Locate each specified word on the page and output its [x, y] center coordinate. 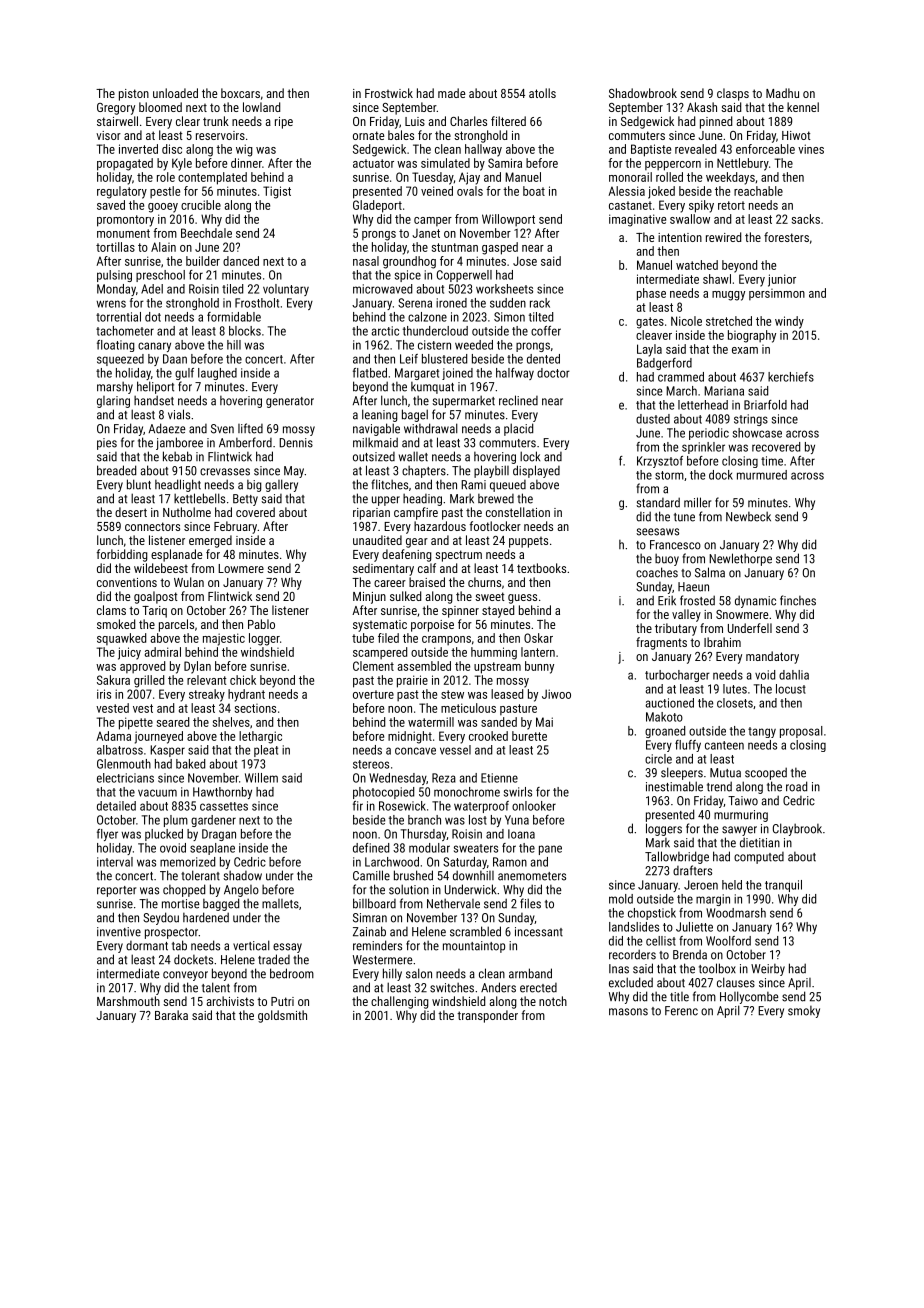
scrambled [475, 931]
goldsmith [282, 1016]
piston [134, 95]
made [451, 93]
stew [452, 694]
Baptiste [651, 150]
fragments [661, 643]
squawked [121, 639]
